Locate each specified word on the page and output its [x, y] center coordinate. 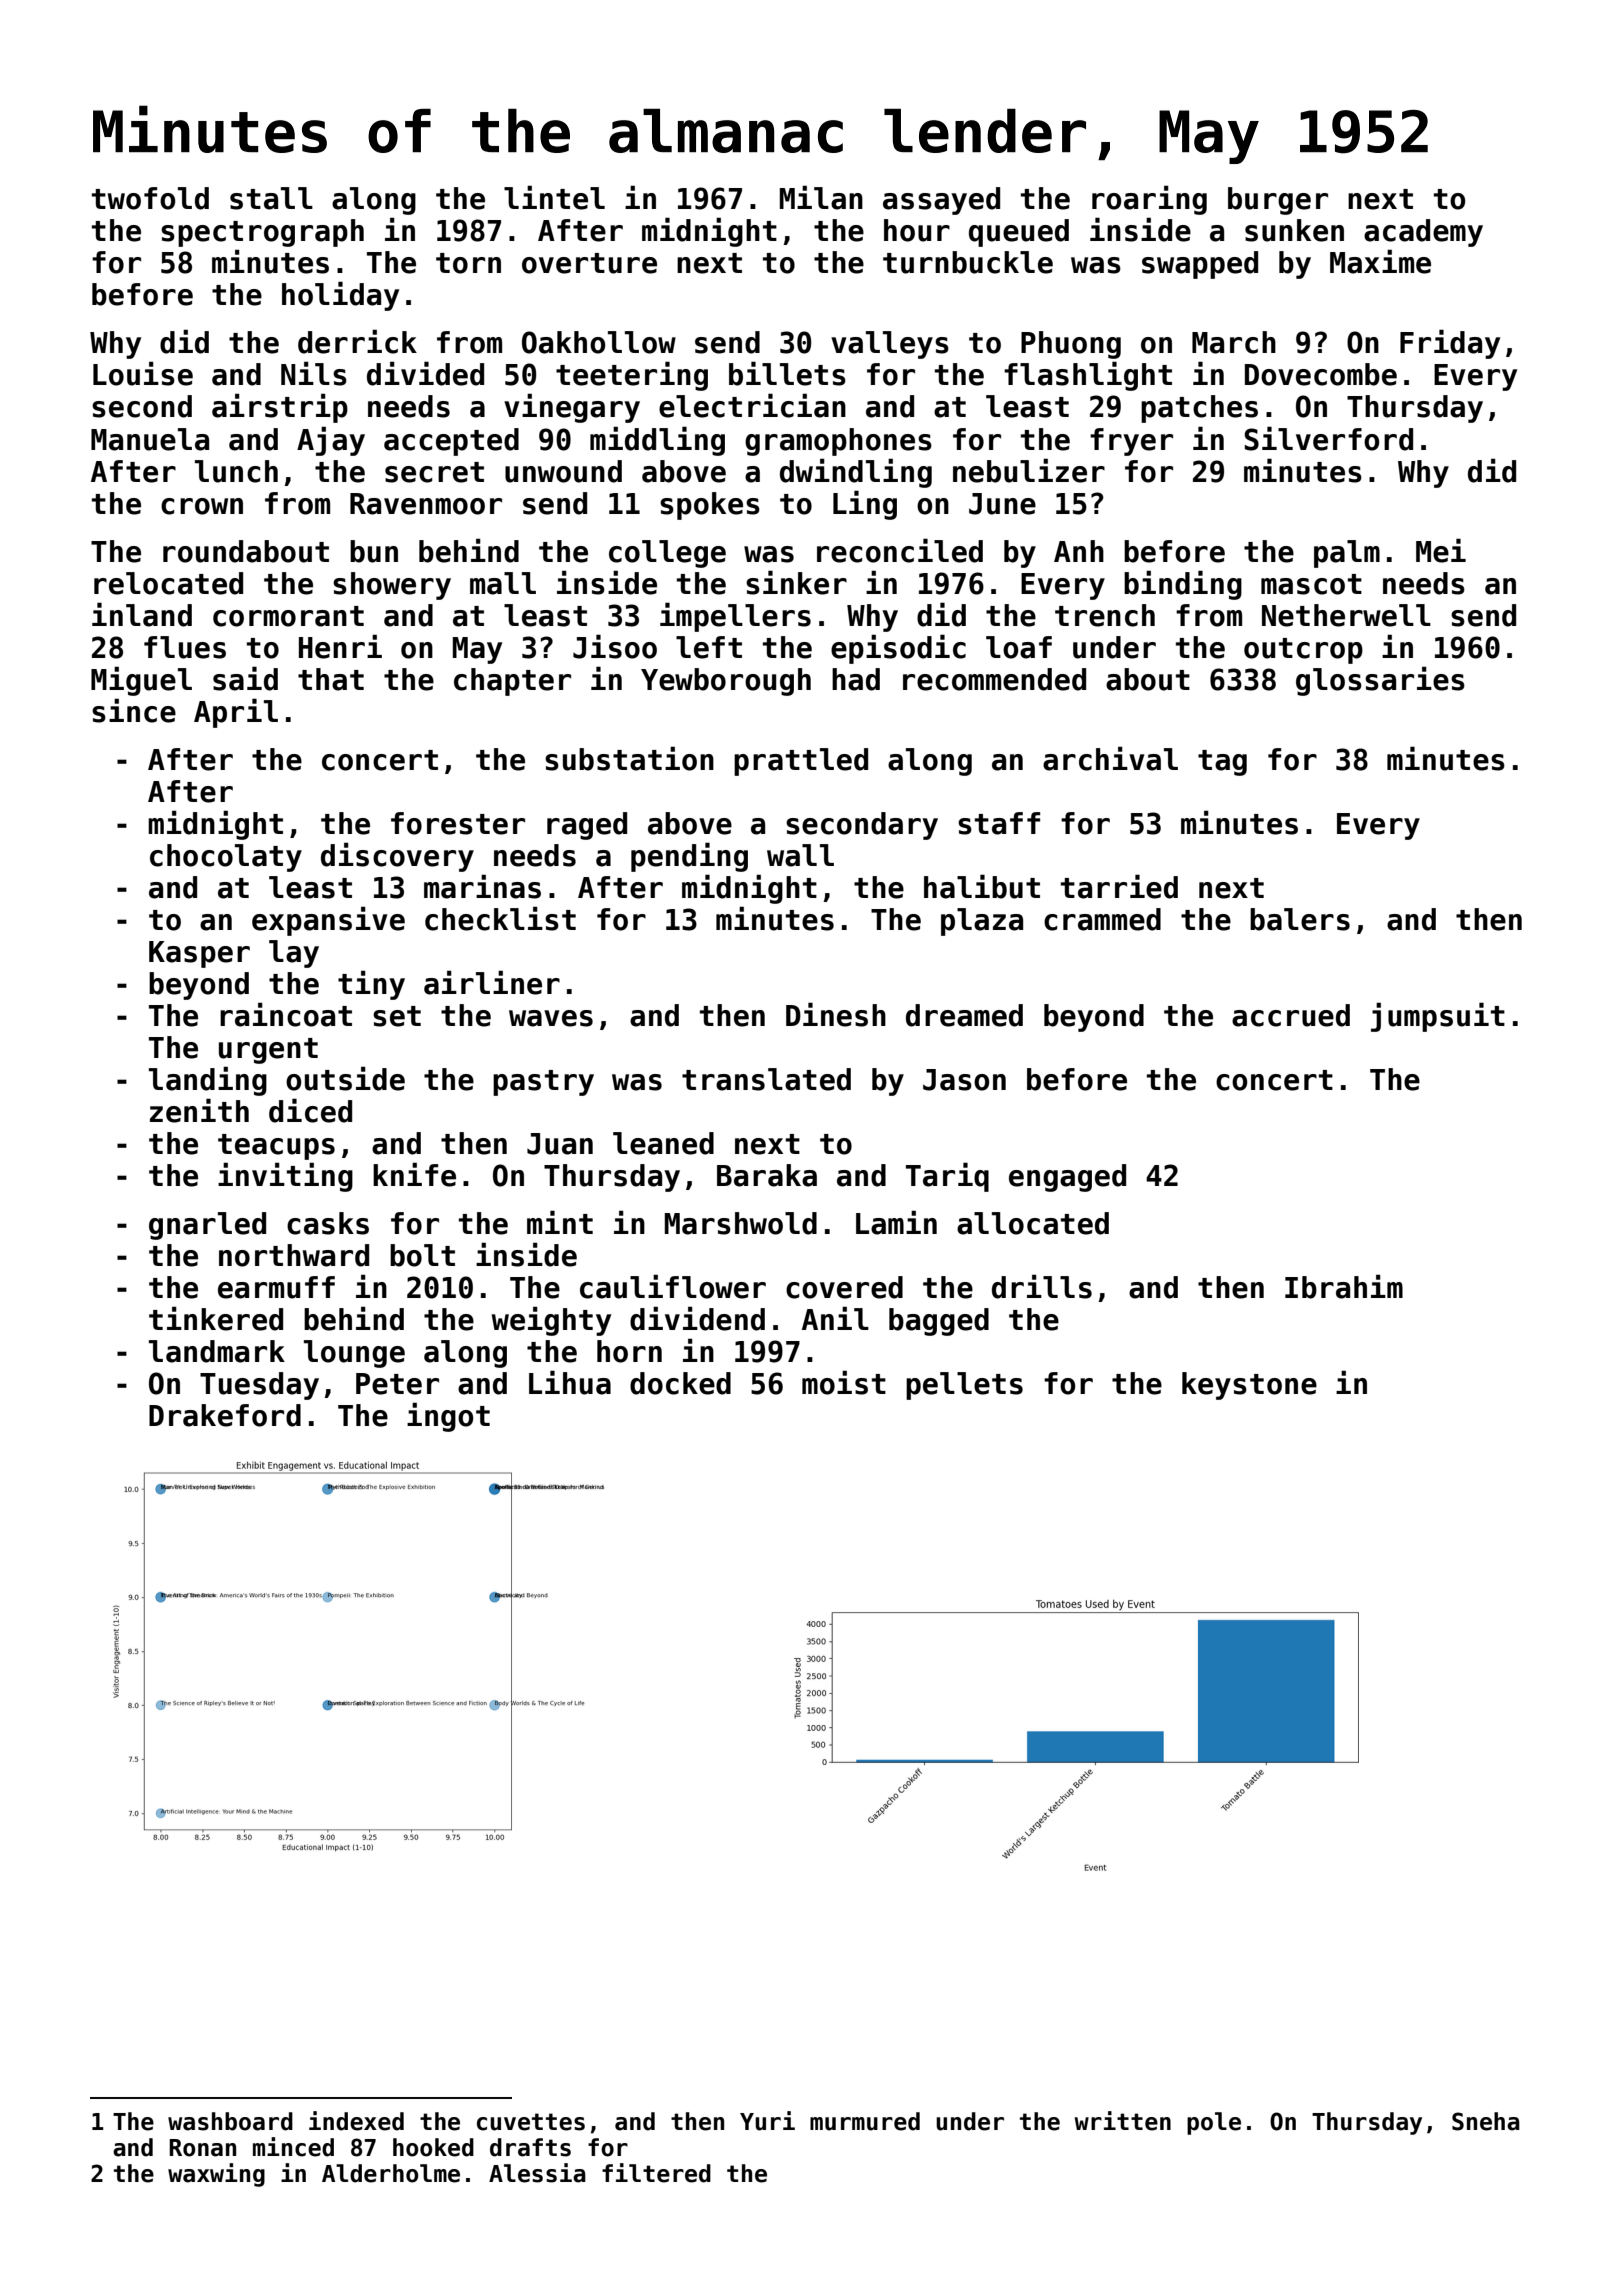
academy [1423, 233]
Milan [821, 197]
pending [689, 857]
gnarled [207, 1226]
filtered [656, 2173]
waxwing [216, 2175]
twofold [150, 198]
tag [1222, 763]
